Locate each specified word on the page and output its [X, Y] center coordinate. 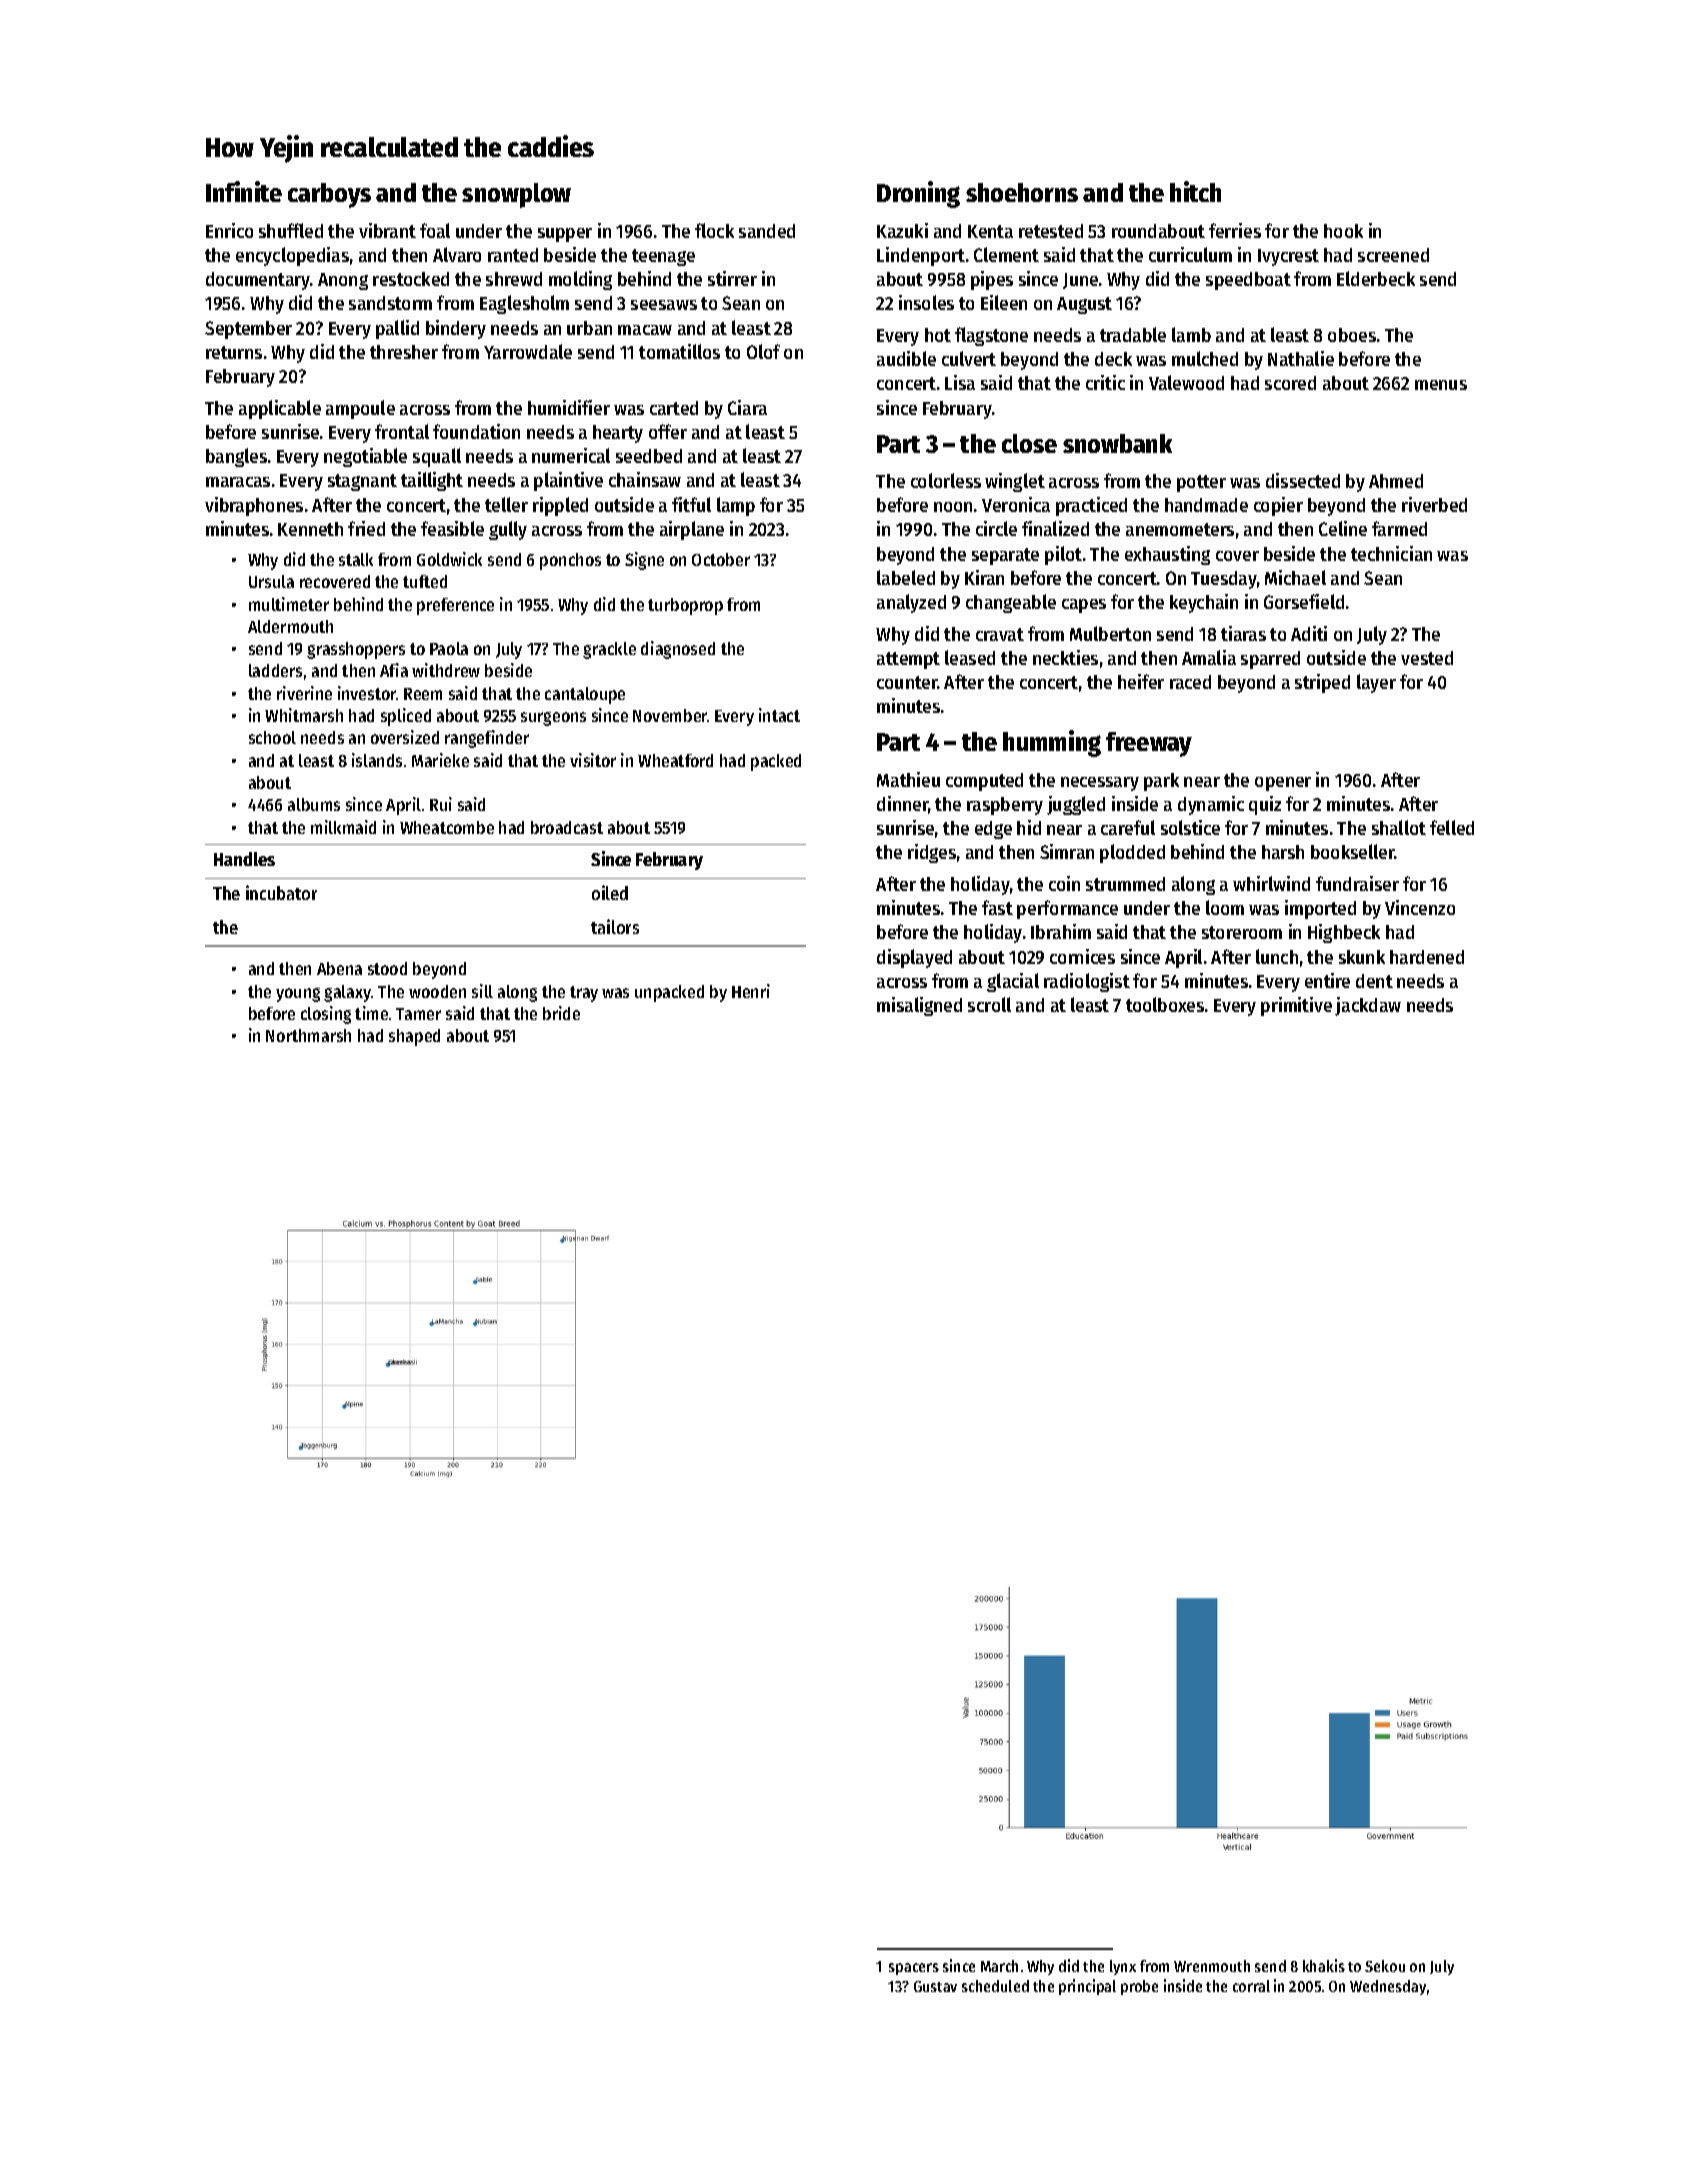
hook [1343, 231]
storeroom [1242, 932]
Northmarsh [308, 1035]
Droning [918, 194]
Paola [449, 648]
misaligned [919, 1006]
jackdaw [1368, 1006]
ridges [932, 853]
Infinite [244, 191]
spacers [914, 1969]
